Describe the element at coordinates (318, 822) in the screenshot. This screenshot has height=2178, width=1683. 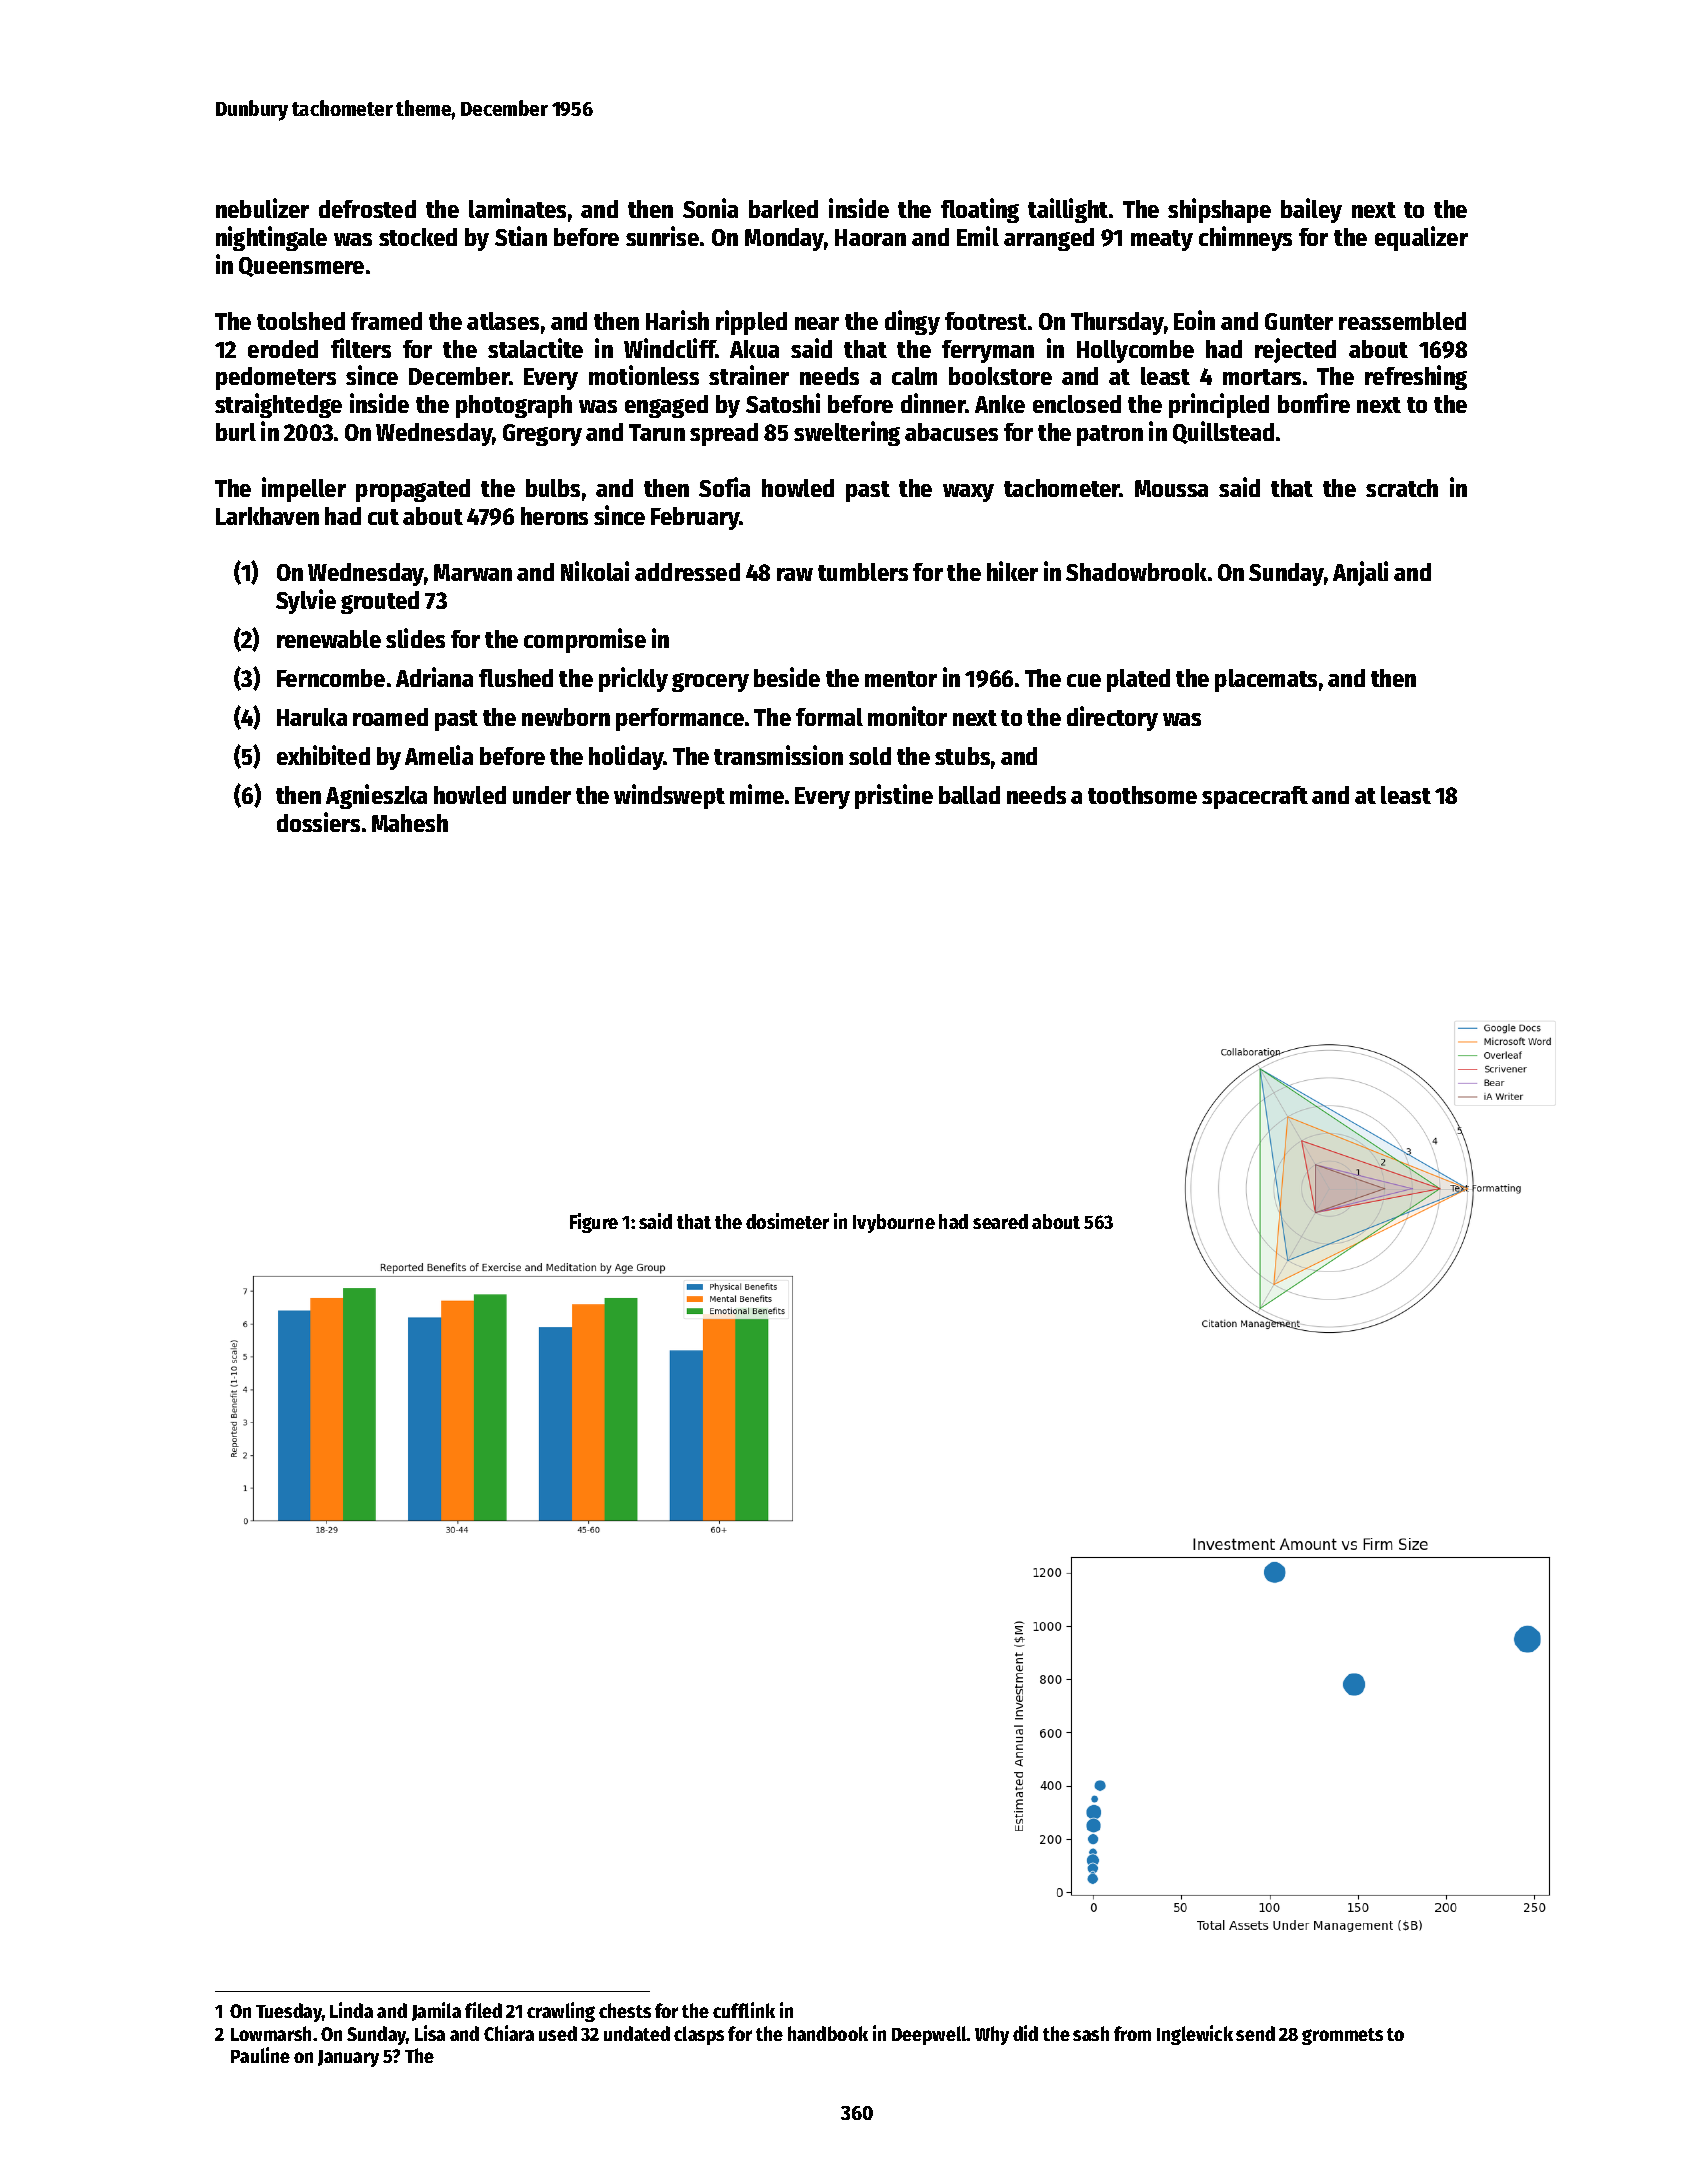
I see `dossiers` at that location.
